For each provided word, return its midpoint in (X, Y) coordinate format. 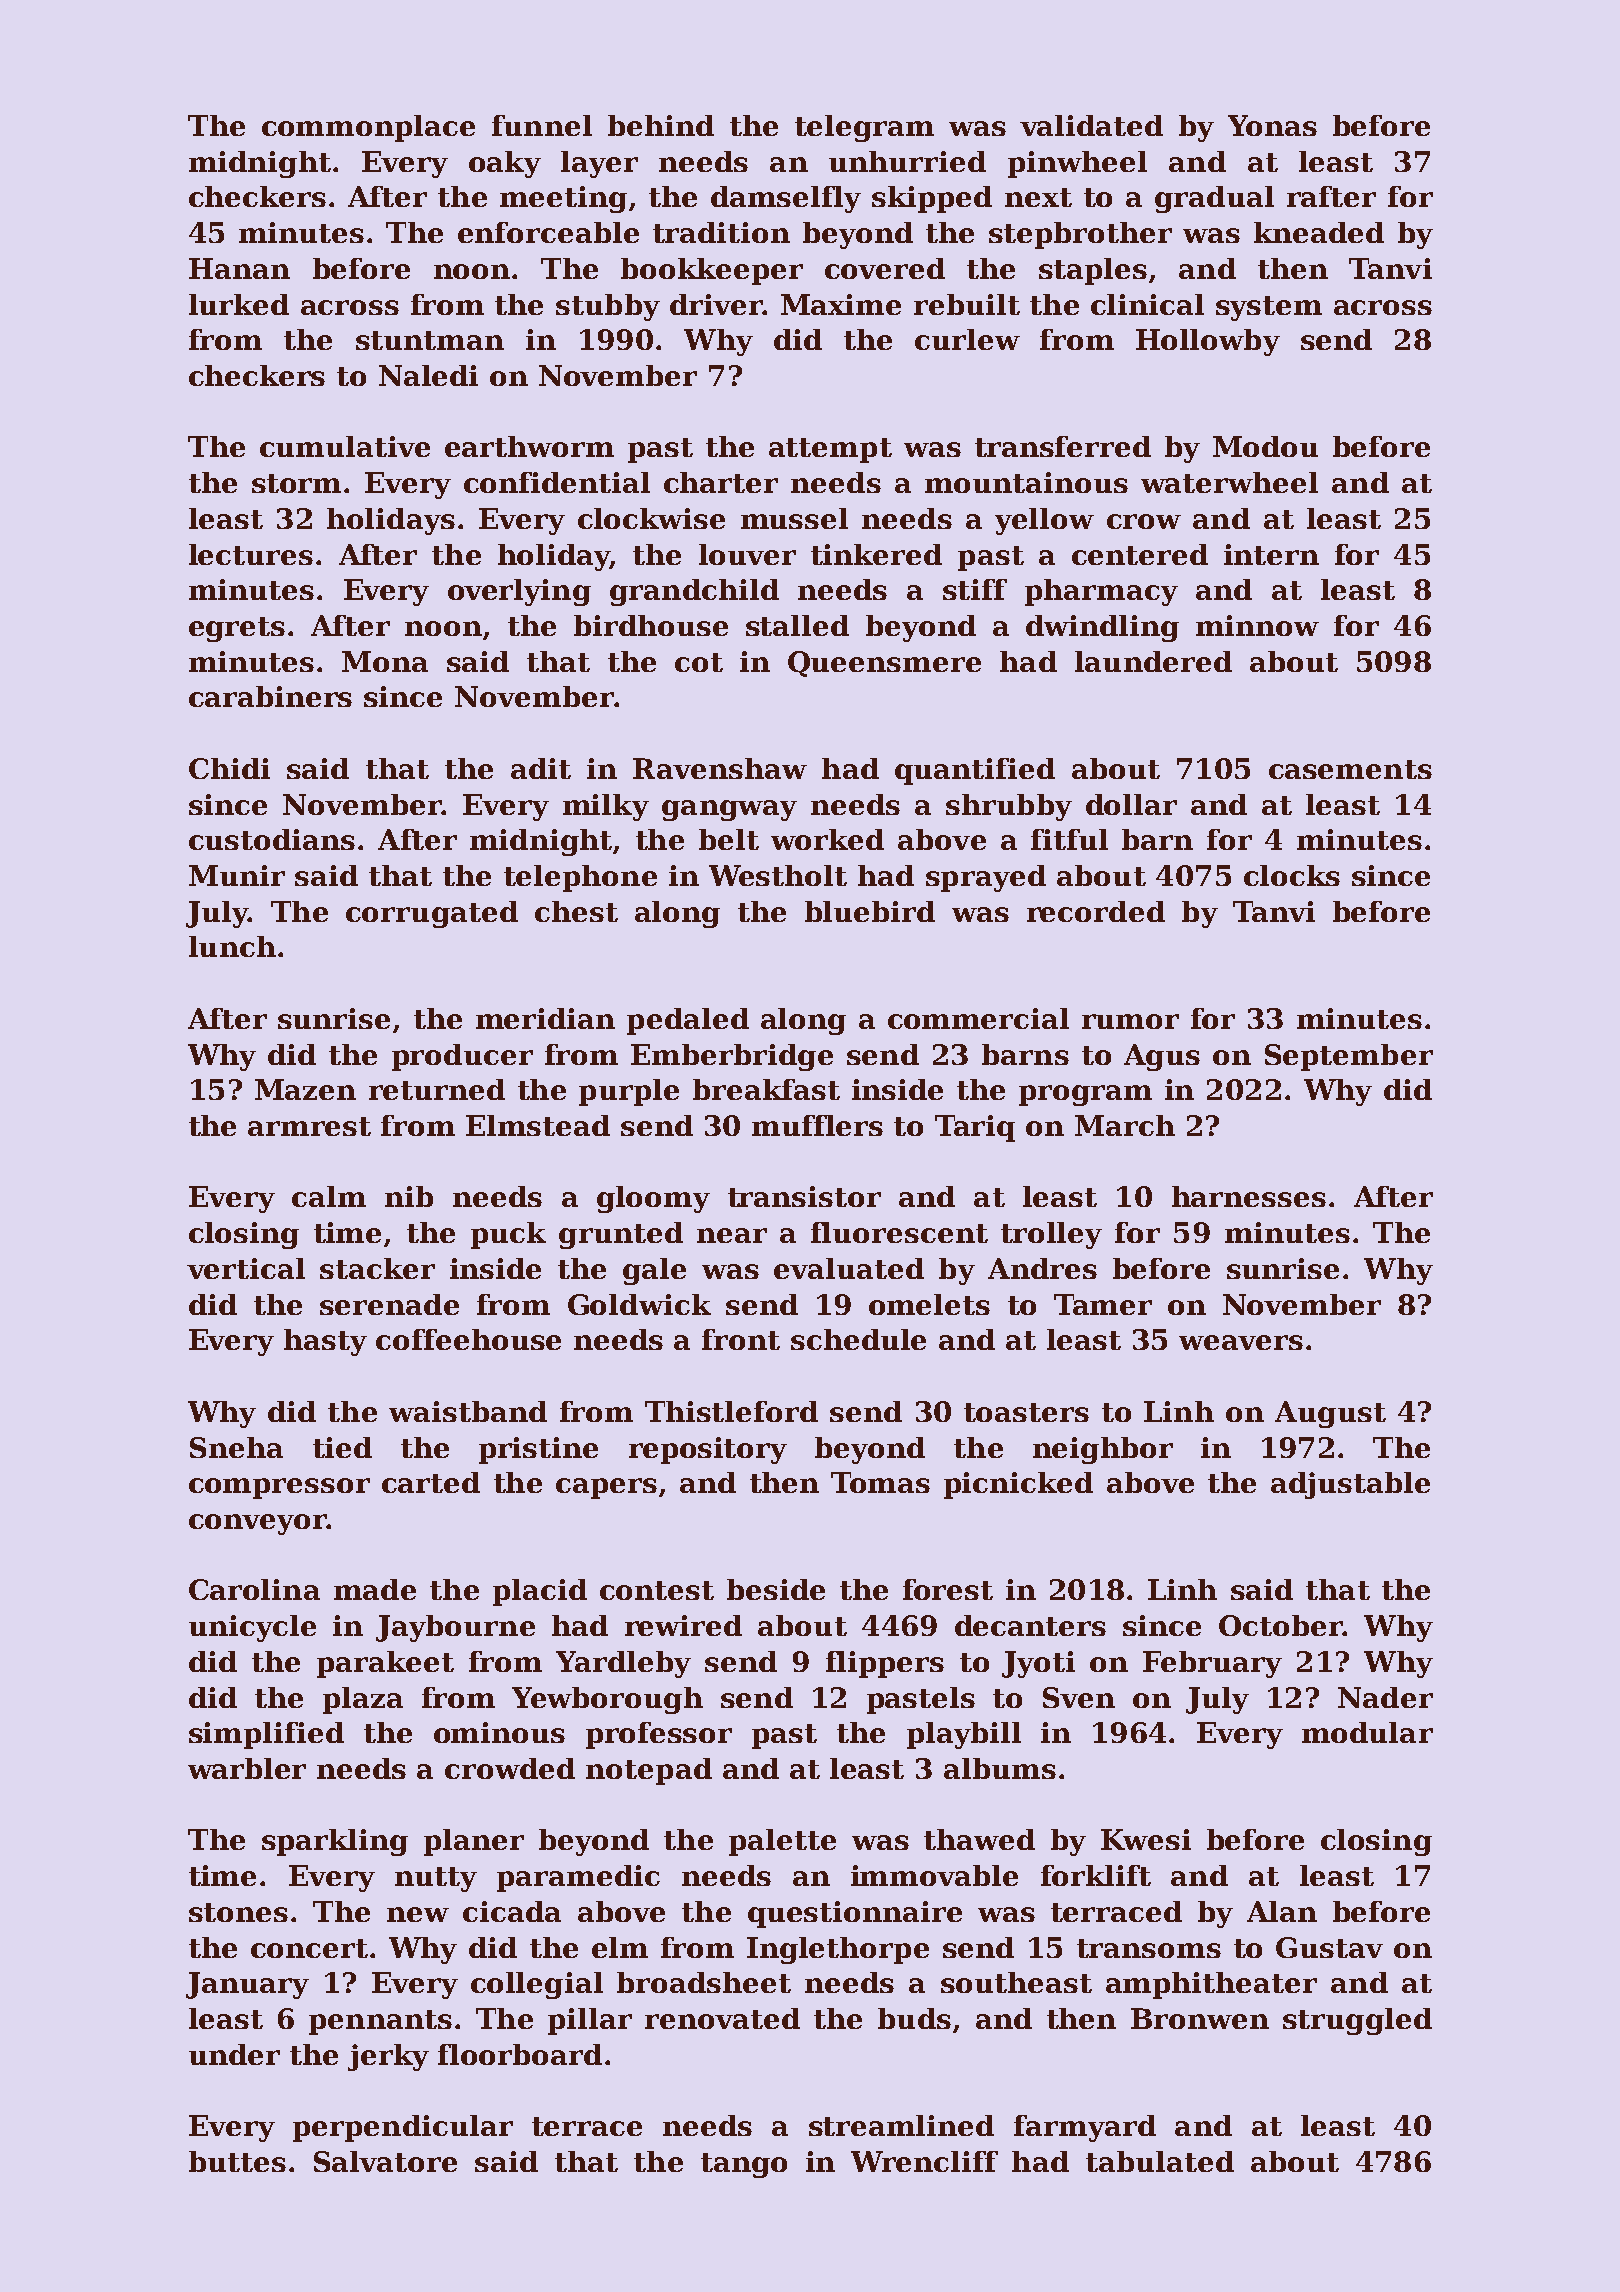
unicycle (252, 1628)
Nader (1385, 1697)
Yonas (1272, 125)
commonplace (368, 128)
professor (659, 1735)
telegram (864, 128)
